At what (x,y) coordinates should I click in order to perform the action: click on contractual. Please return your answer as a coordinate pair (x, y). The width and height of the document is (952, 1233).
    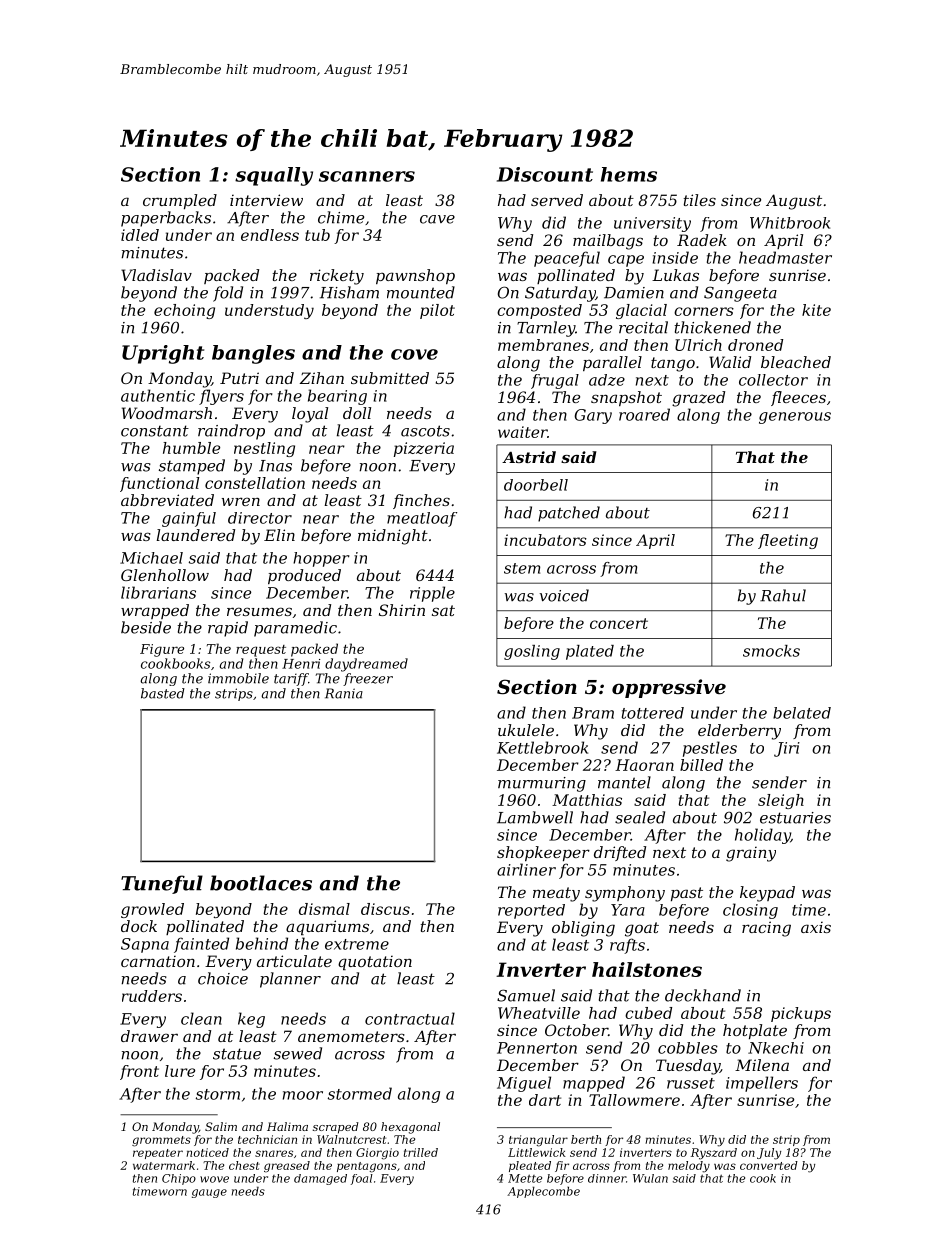
    Looking at the image, I should click on (410, 1018).
